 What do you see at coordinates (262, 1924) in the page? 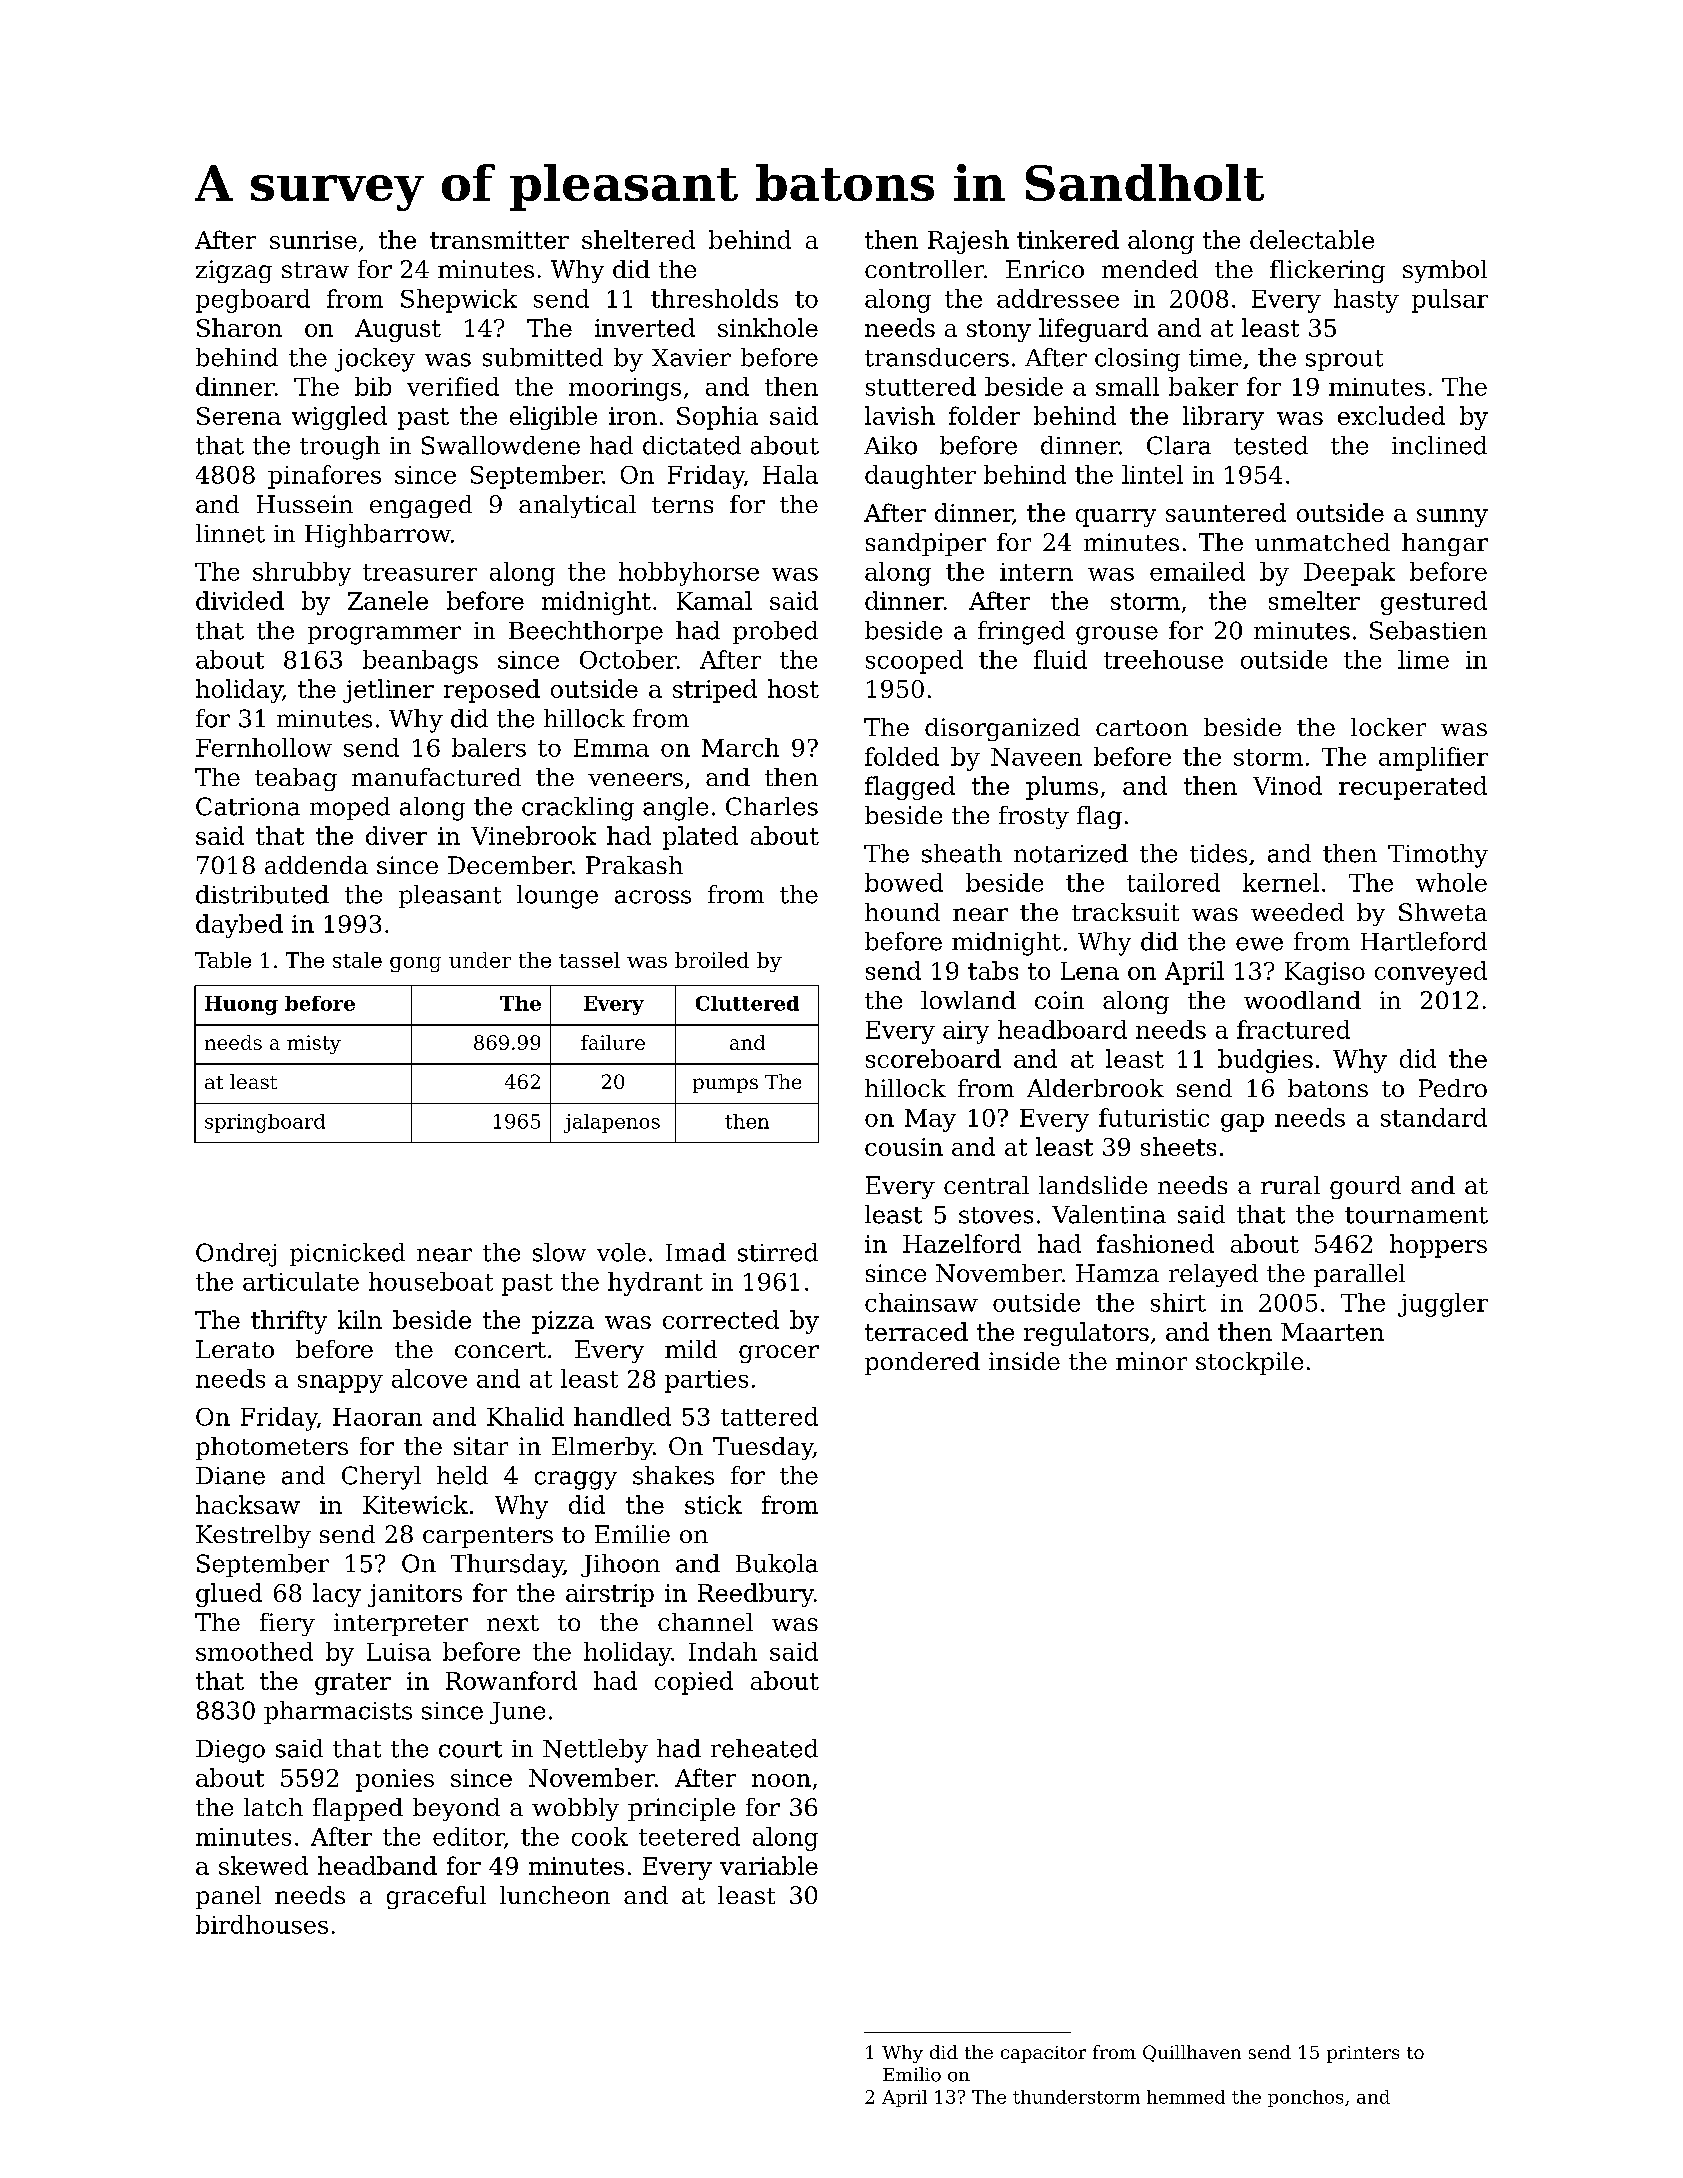
I see `birdhouses` at bounding box center [262, 1924].
